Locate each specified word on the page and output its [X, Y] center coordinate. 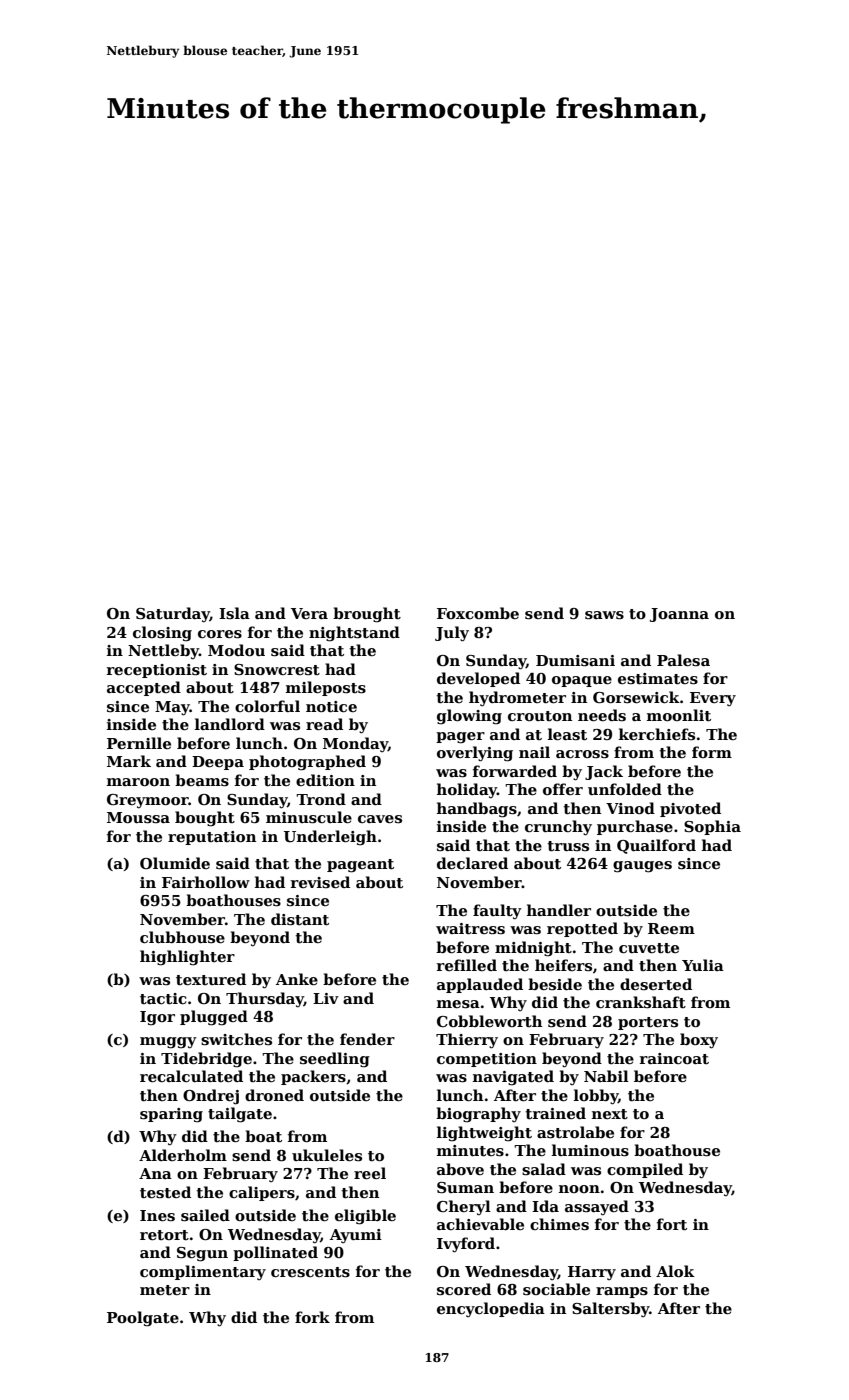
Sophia [712, 827]
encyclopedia [491, 1309]
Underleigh [330, 838]
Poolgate [143, 1319]
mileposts [326, 688]
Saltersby [610, 1309]
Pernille [139, 743]
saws [604, 615]
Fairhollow [206, 882]
